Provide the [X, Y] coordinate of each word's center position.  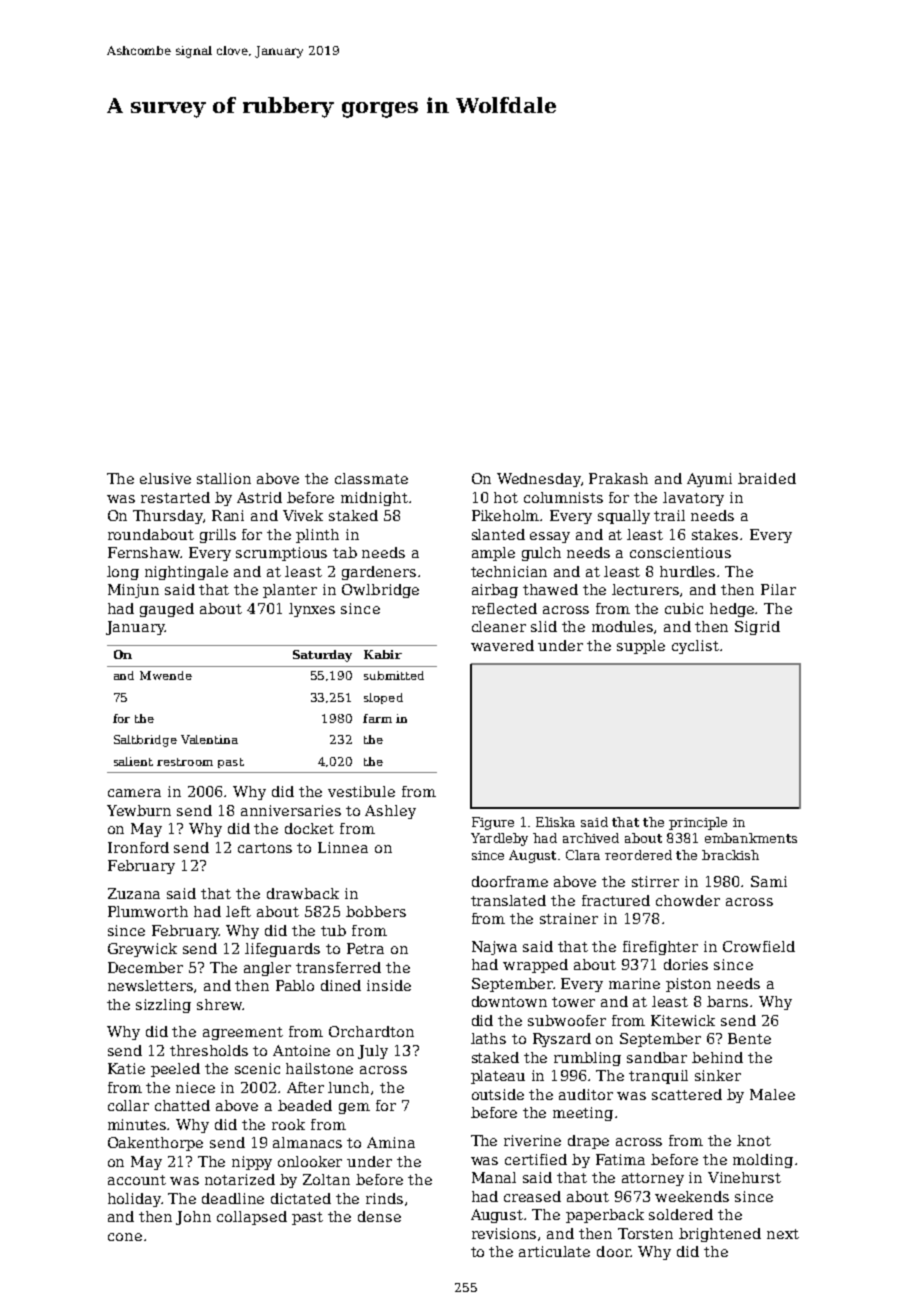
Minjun [133, 591]
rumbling [587, 1059]
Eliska [555, 822]
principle [698, 823]
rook [288, 1124]
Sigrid [757, 628]
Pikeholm [506, 515]
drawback [303, 893]
